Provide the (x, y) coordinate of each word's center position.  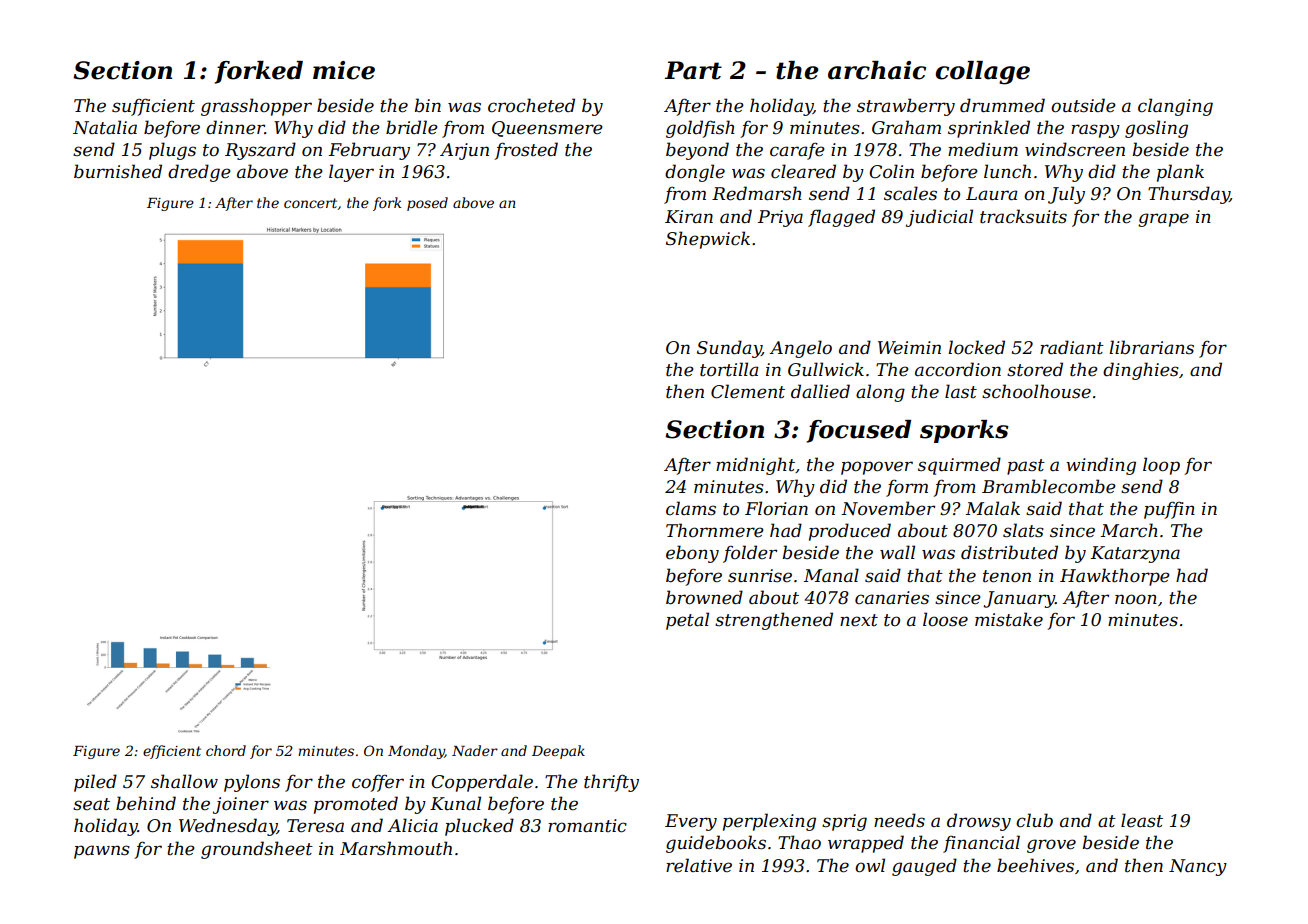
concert (310, 203)
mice (344, 70)
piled (95, 783)
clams (691, 508)
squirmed (959, 466)
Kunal (455, 803)
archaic (877, 70)
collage (982, 73)
